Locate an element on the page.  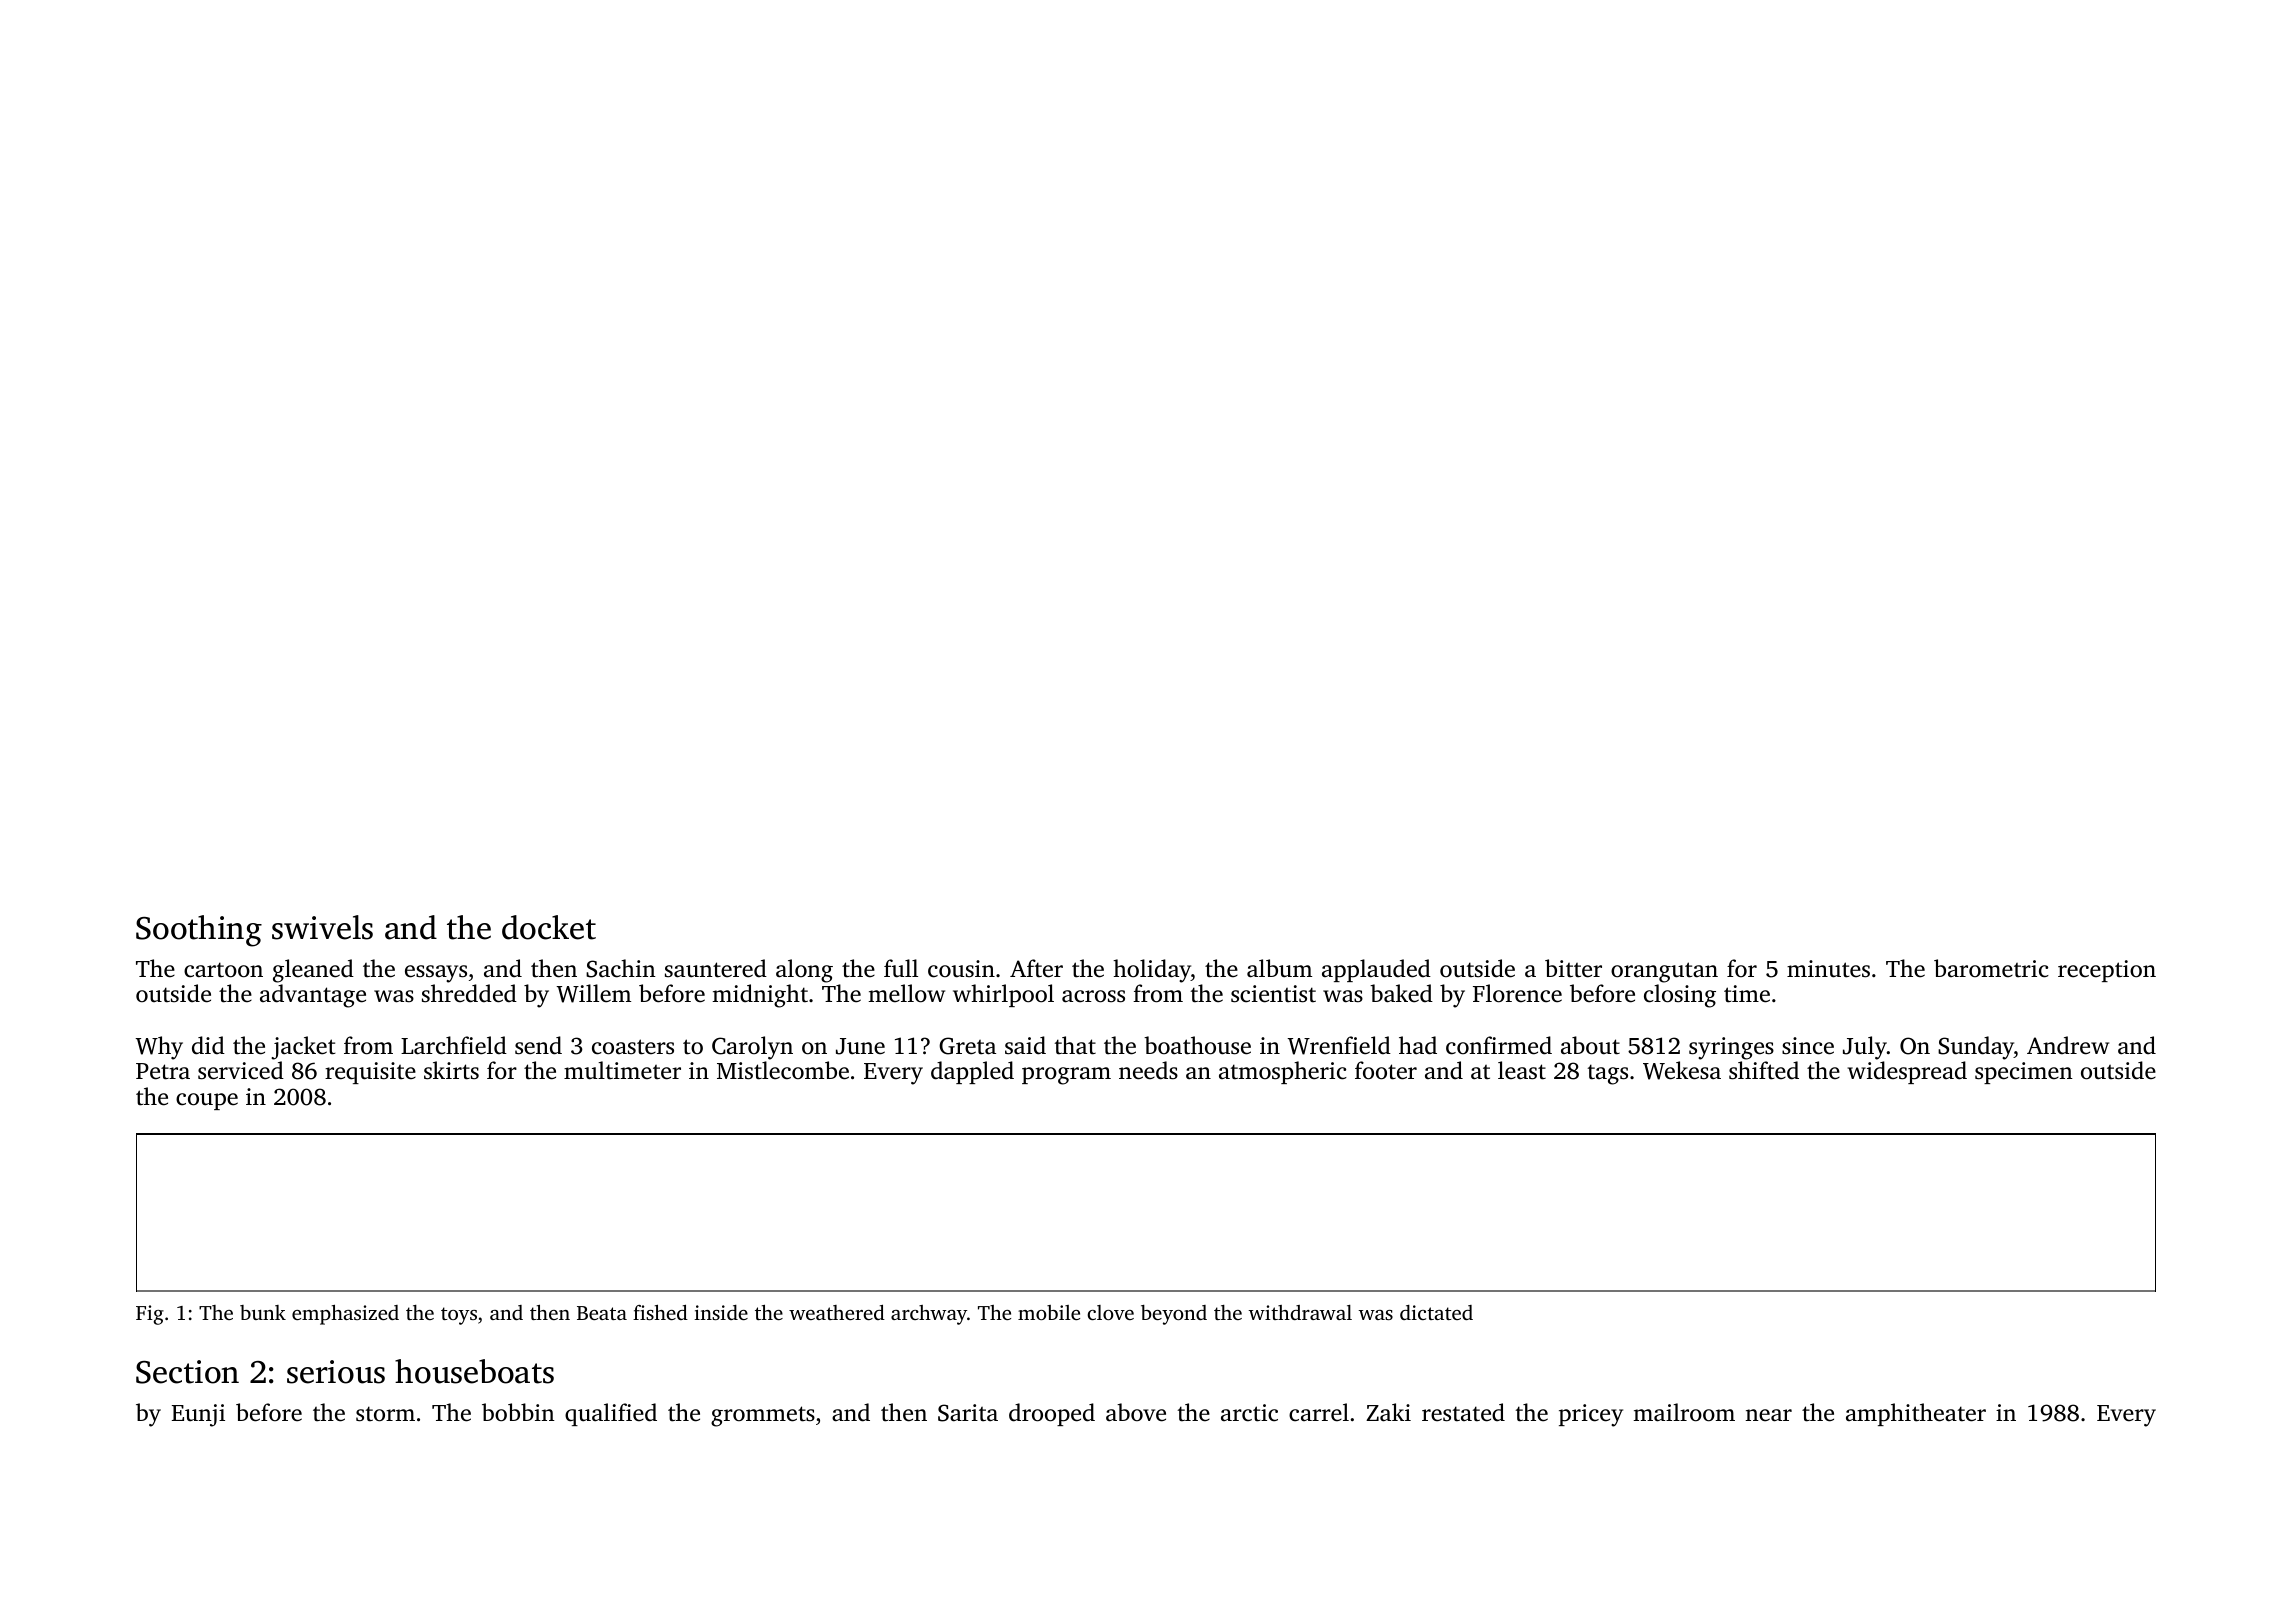
coupe is located at coordinates (207, 1101).
